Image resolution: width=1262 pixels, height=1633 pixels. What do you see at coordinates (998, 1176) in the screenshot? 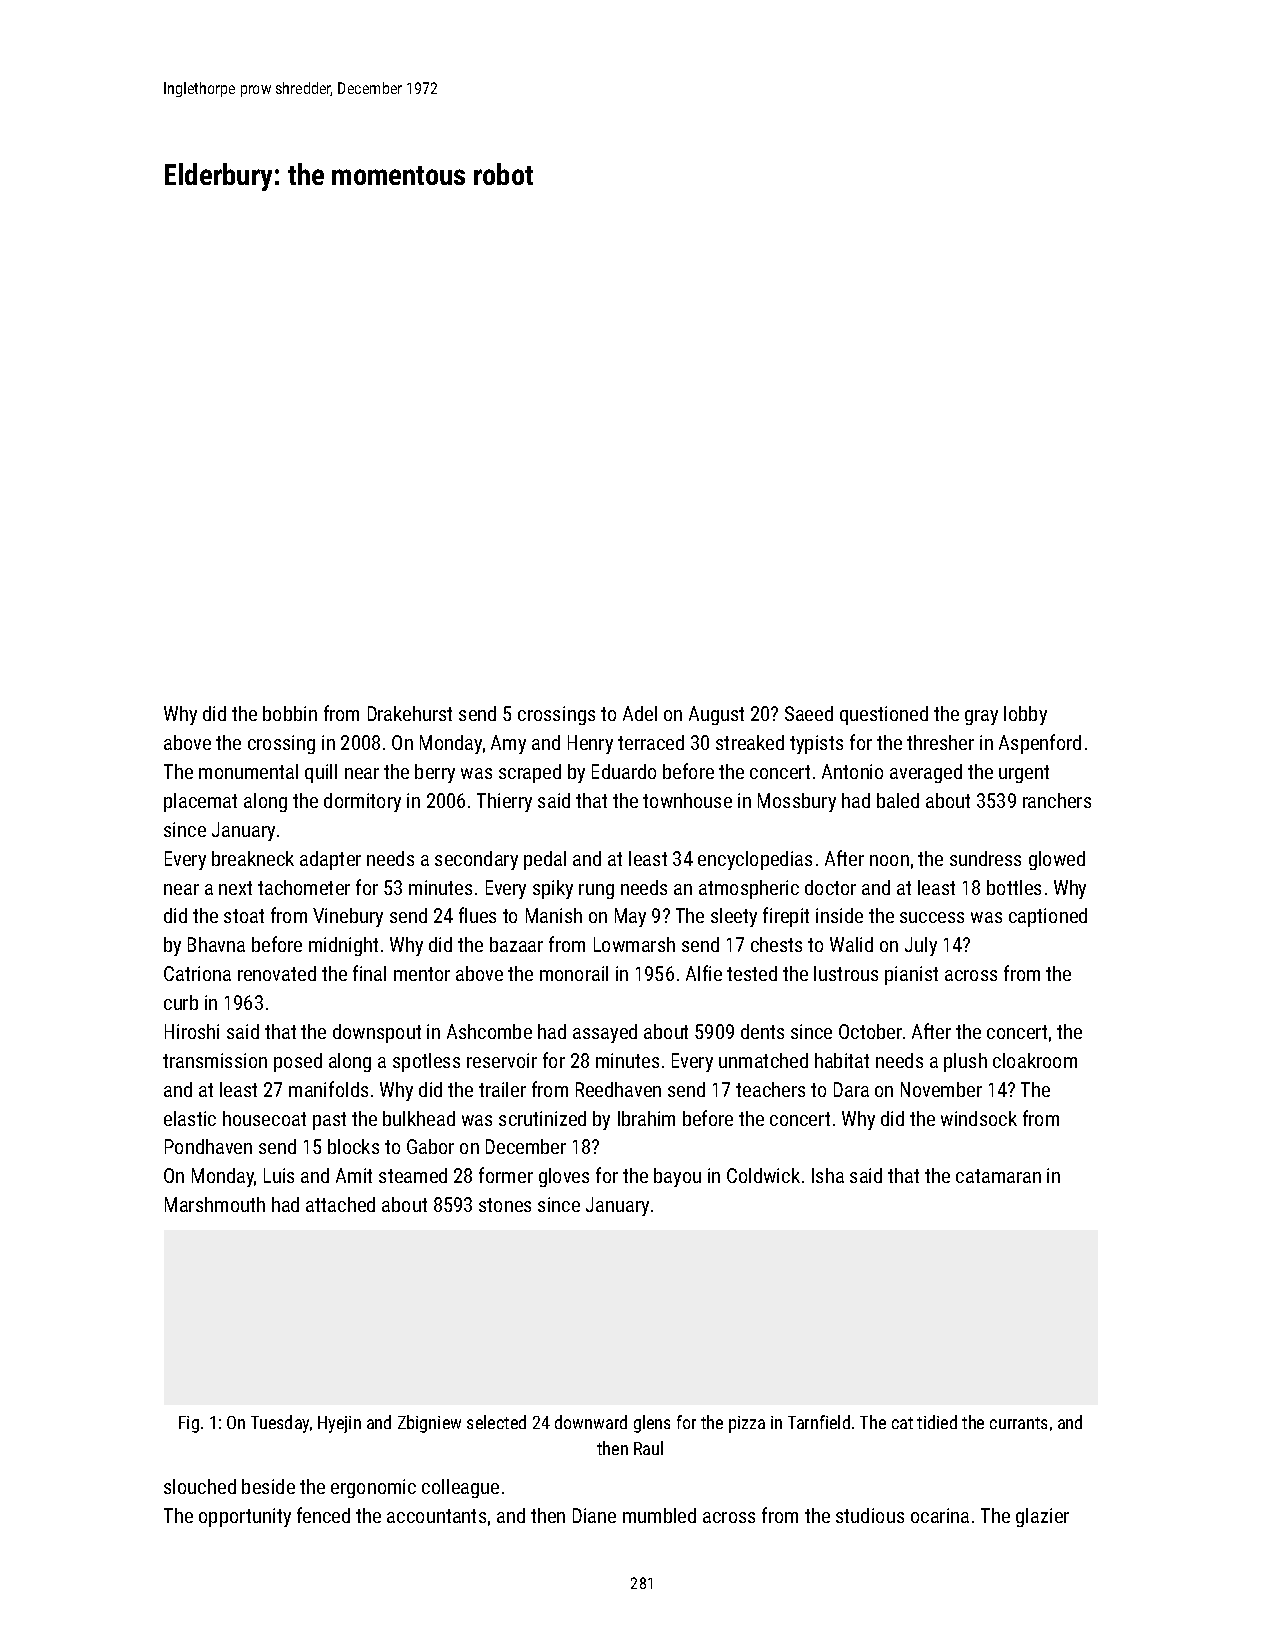
I see `catamaran` at bounding box center [998, 1176].
